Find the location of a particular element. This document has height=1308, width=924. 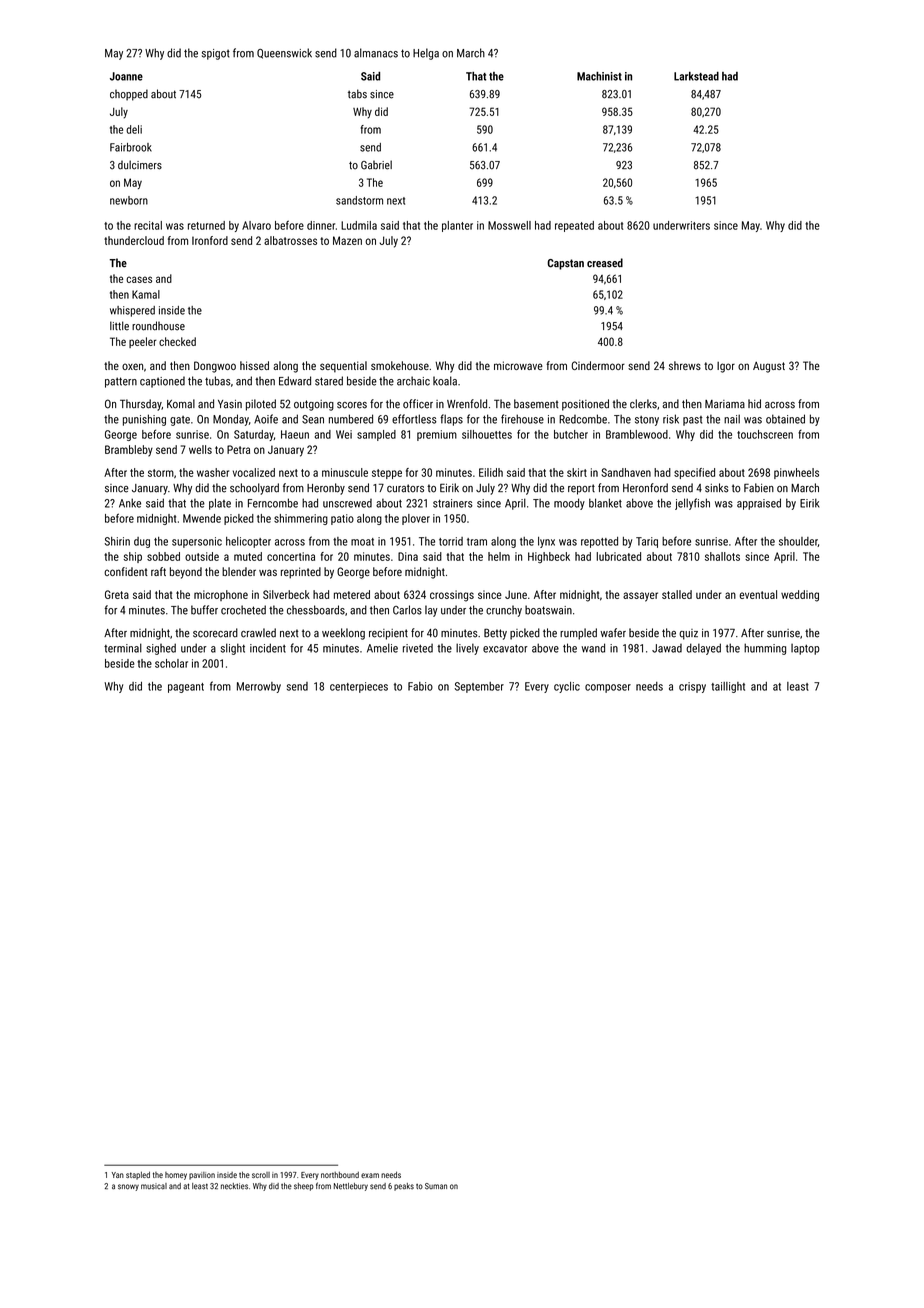

taillight is located at coordinates (728, 687).
